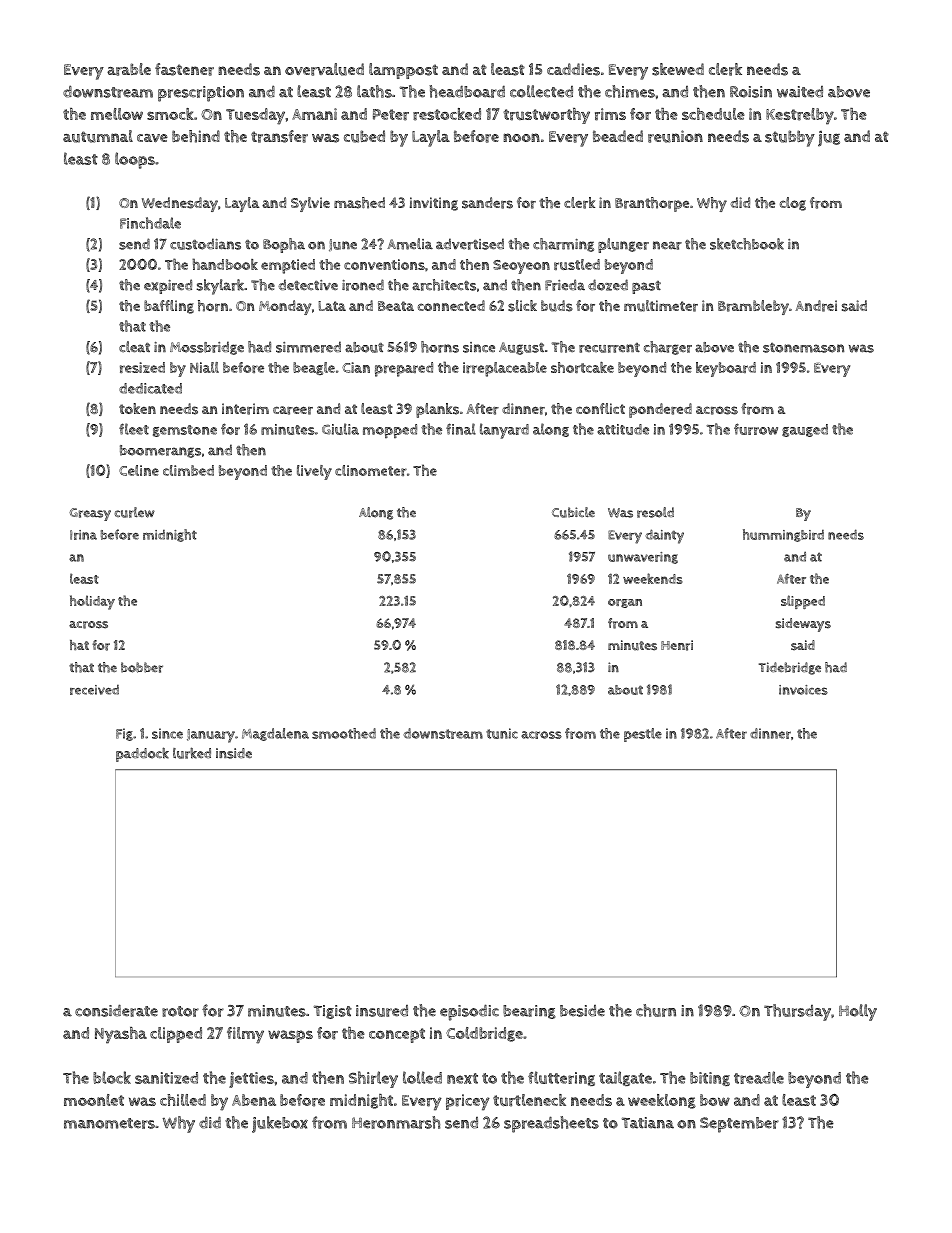  I want to click on lively, so click(314, 472).
